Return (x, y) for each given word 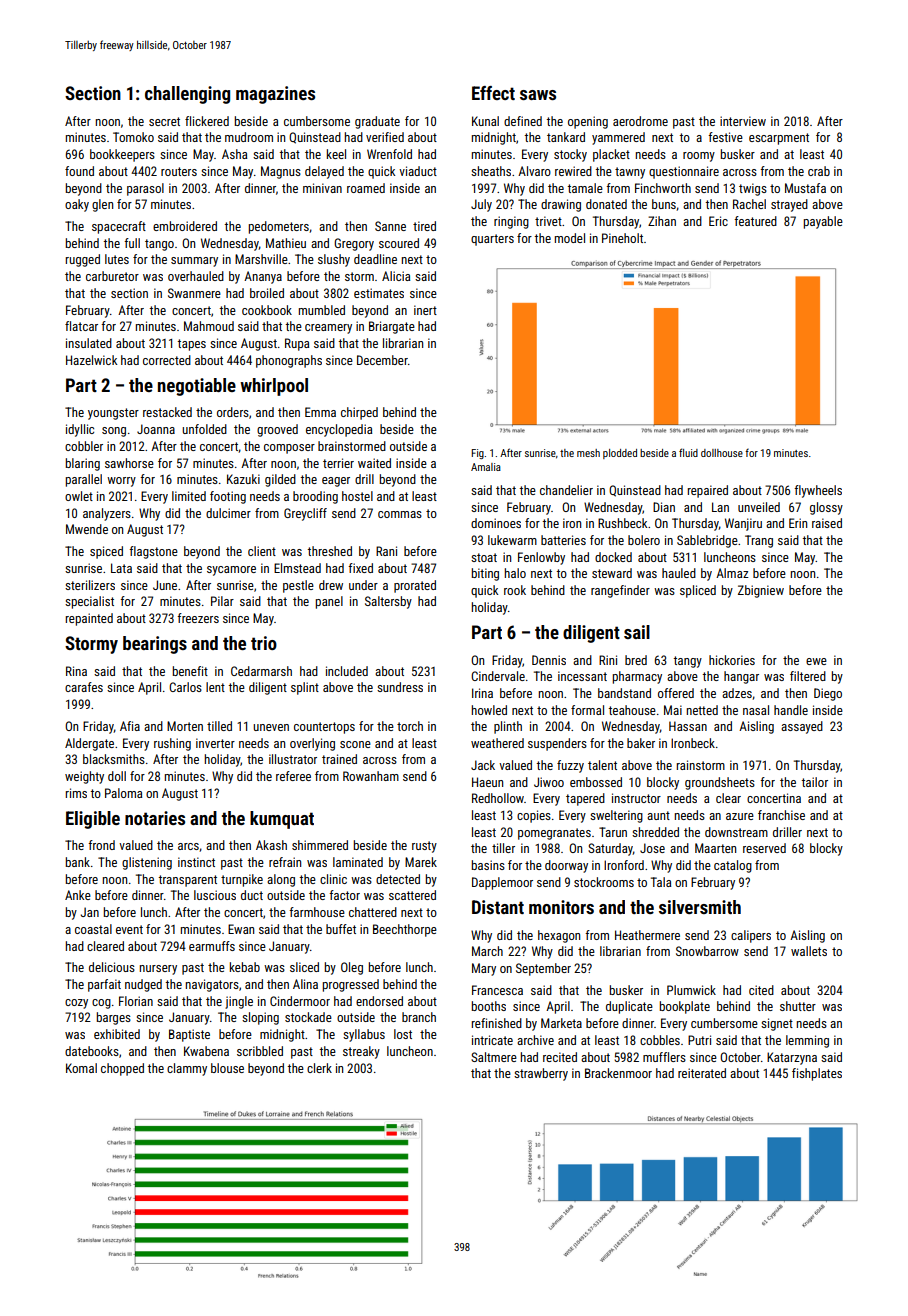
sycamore (231, 571)
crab (819, 171)
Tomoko (133, 137)
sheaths (491, 171)
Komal (81, 1068)
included (347, 671)
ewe (816, 661)
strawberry (541, 1074)
